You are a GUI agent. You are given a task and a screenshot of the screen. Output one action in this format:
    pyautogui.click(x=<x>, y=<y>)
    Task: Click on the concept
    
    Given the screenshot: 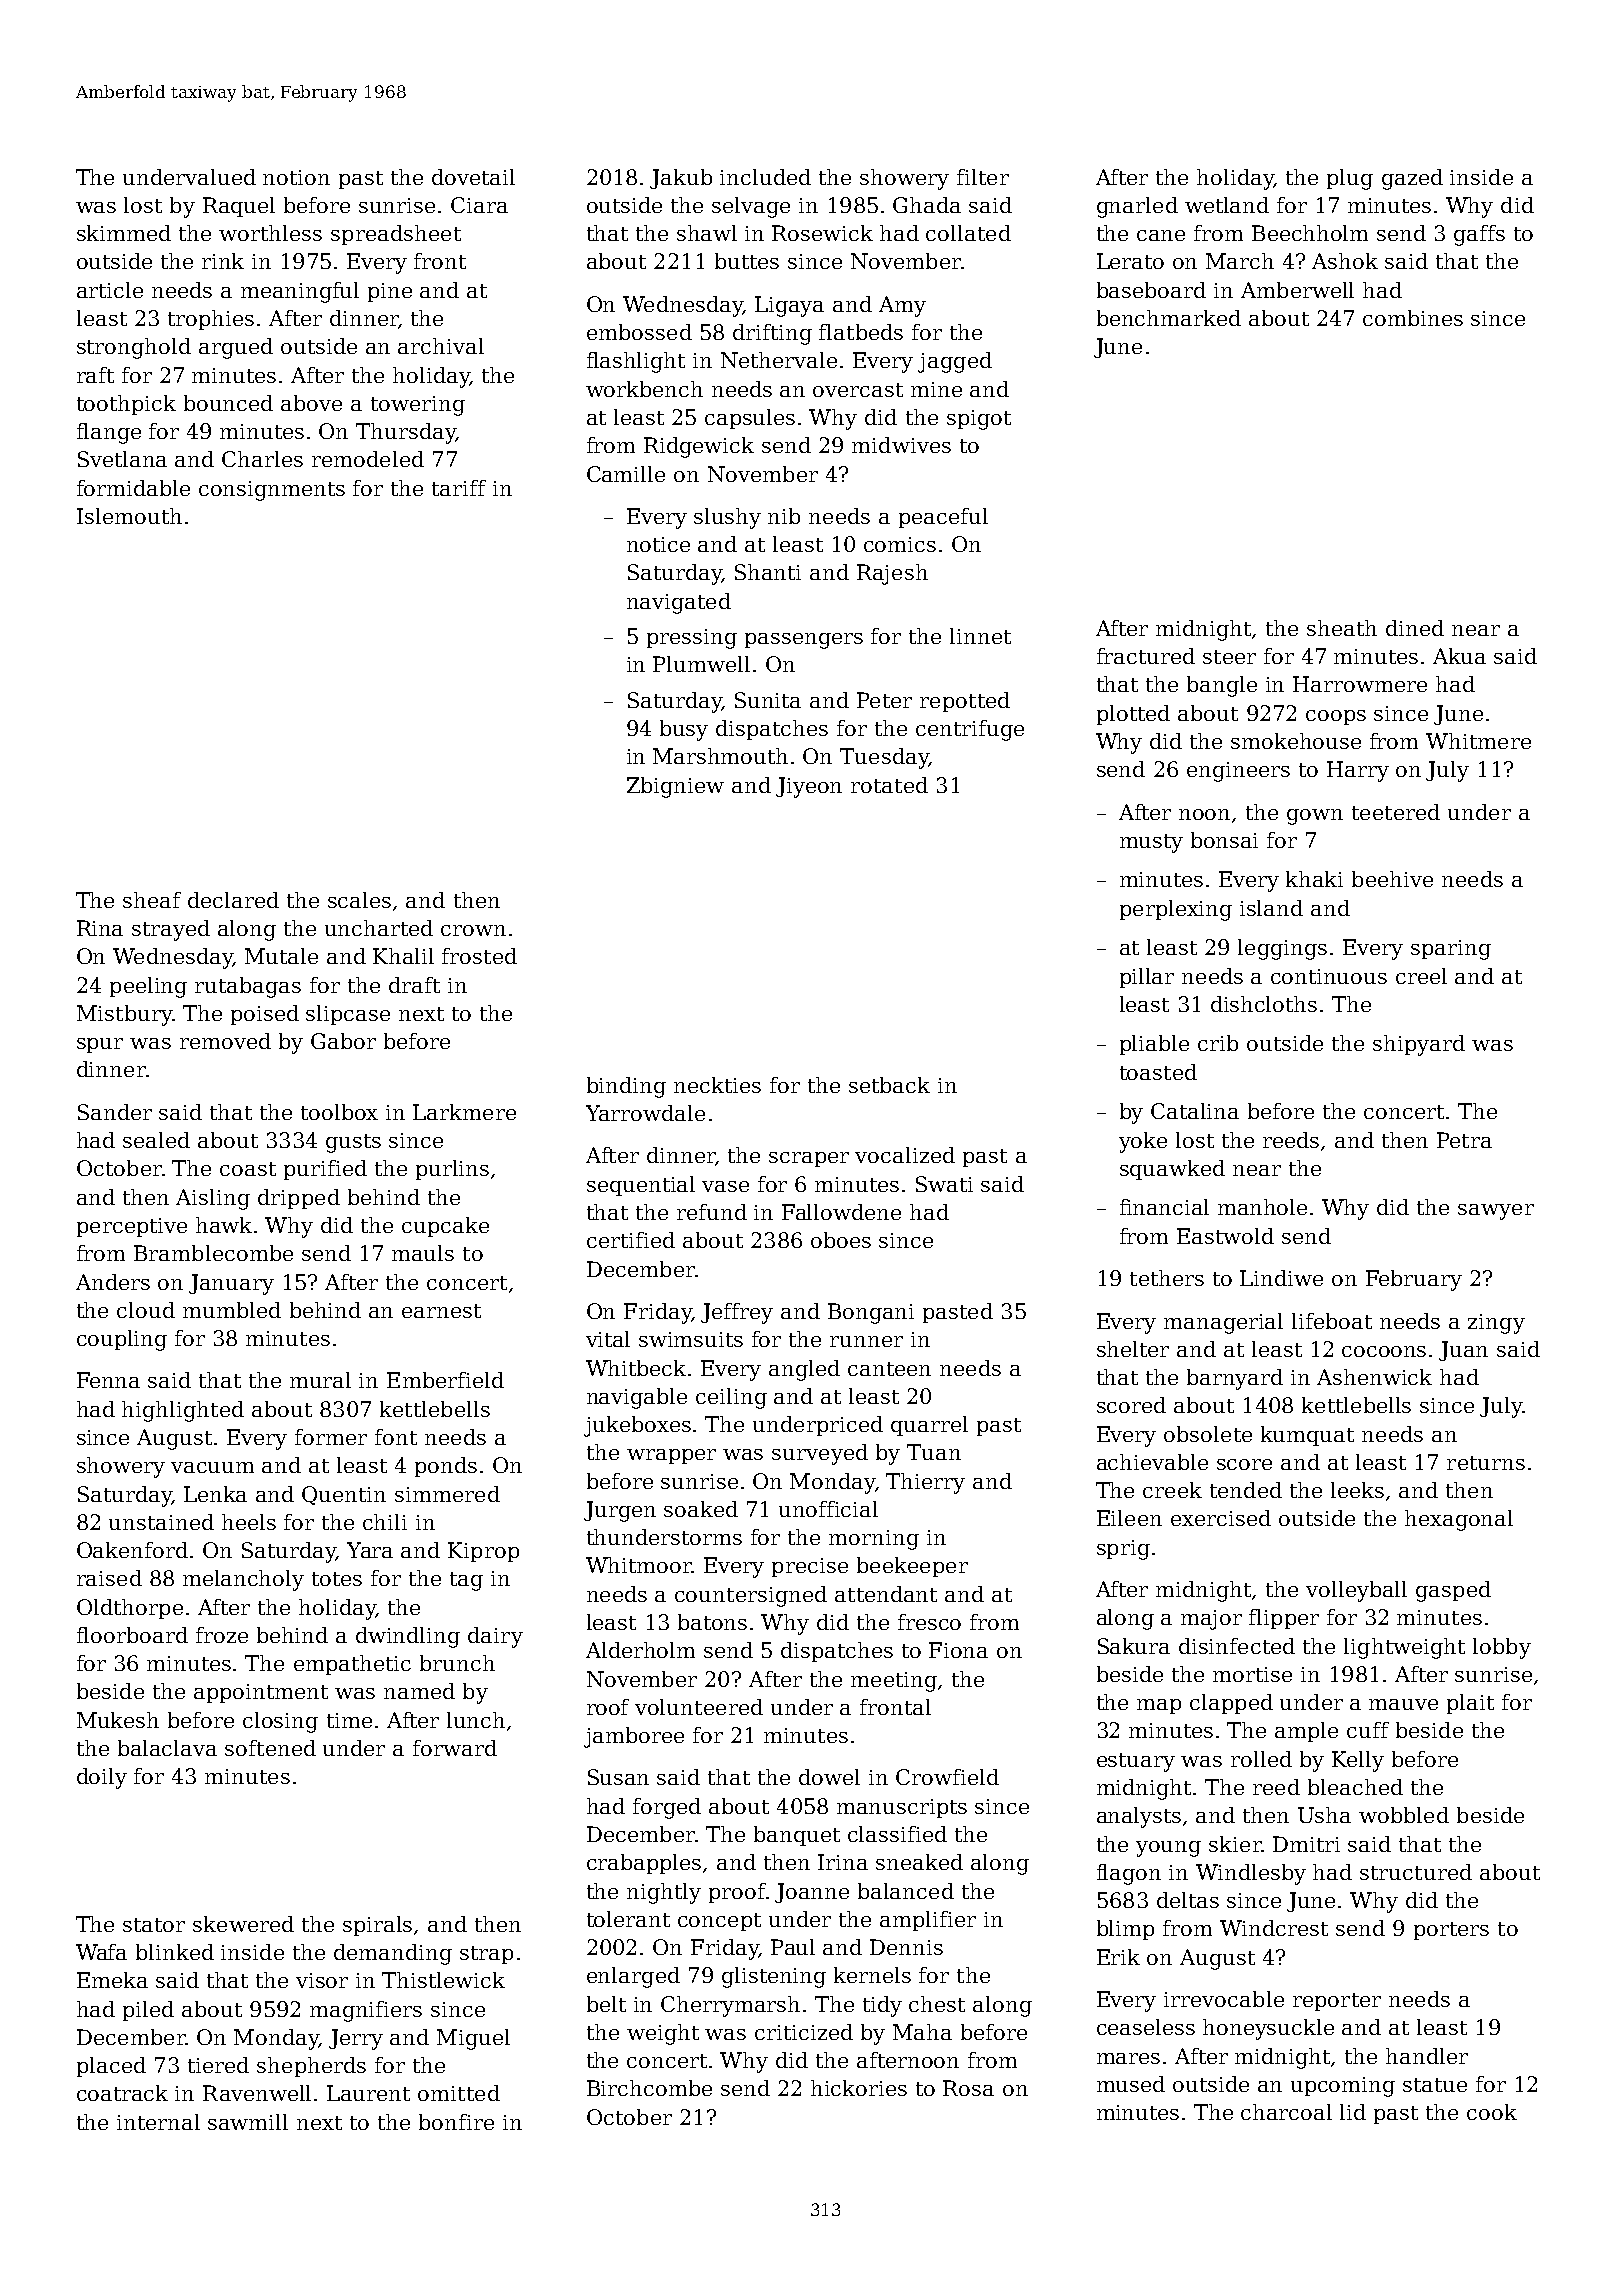 What is the action you would take?
    pyautogui.click(x=719, y=1922)
